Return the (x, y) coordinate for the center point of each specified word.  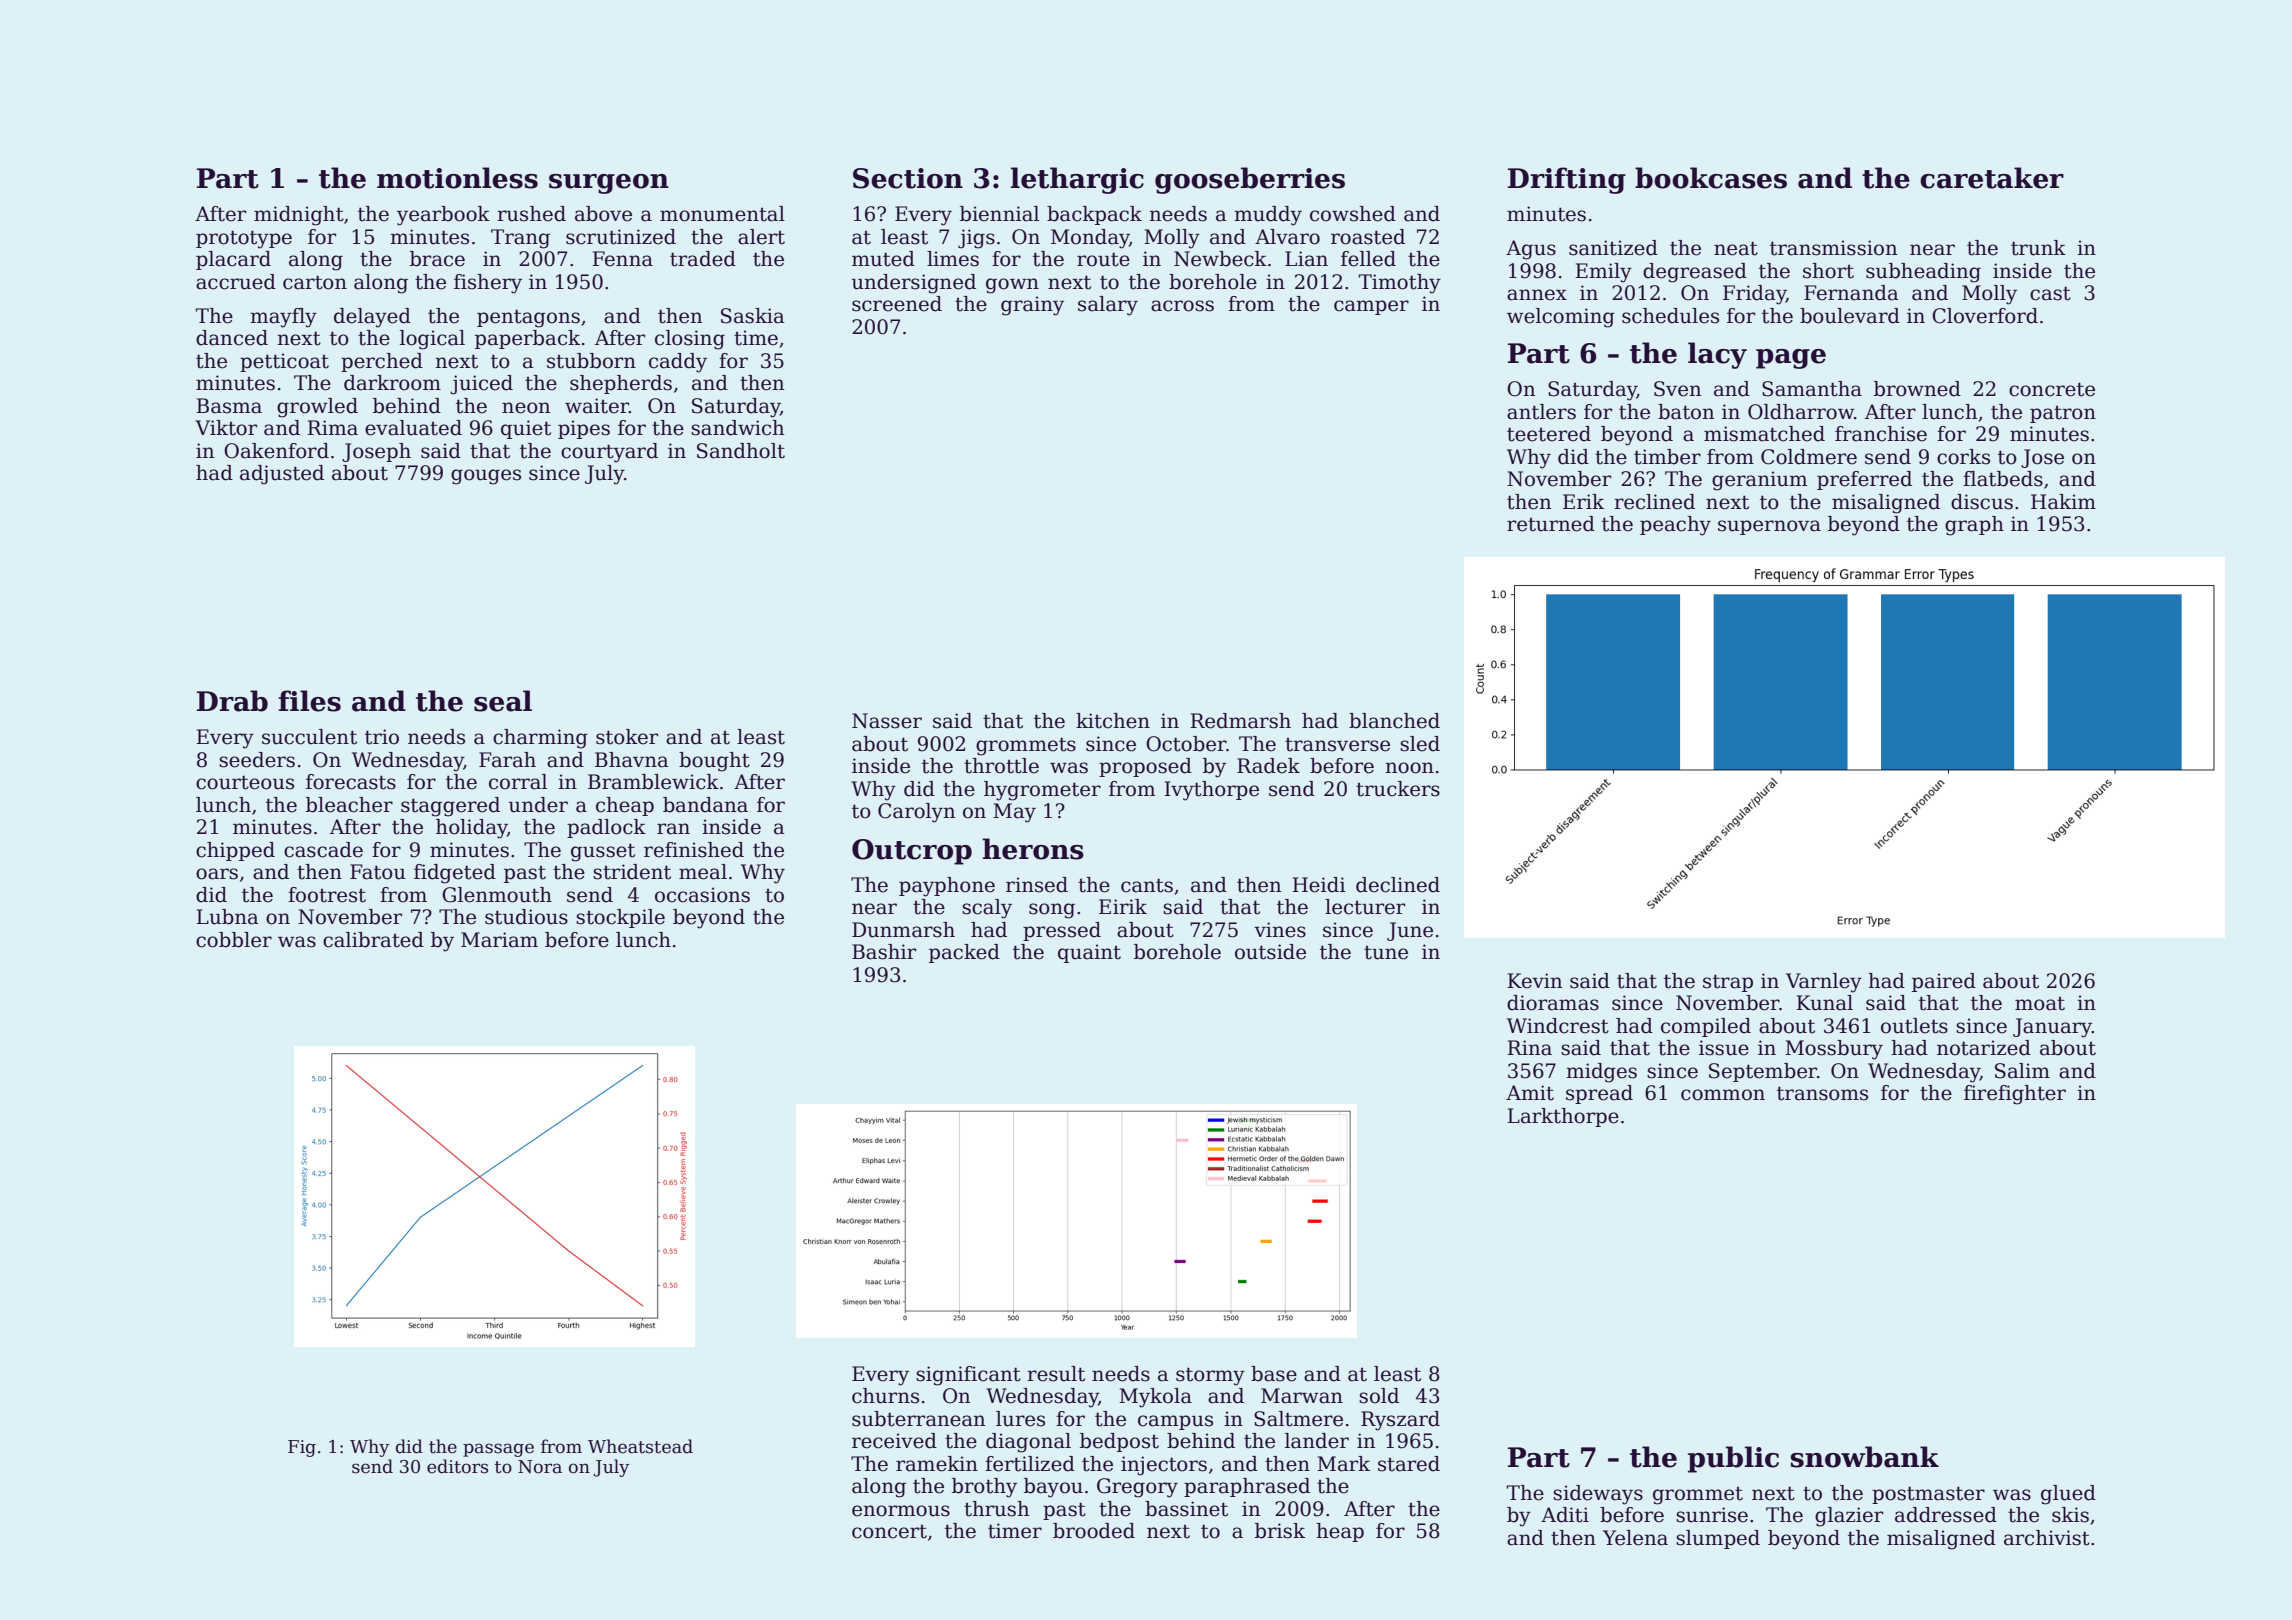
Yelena (1635, 1538)
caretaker (1992, 178)
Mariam (499, 940)
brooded (1094, 1531)
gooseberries (1250, 180)
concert (889, 1532)
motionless (457, 178)
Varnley (1824, 983)
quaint (1089, 953)
